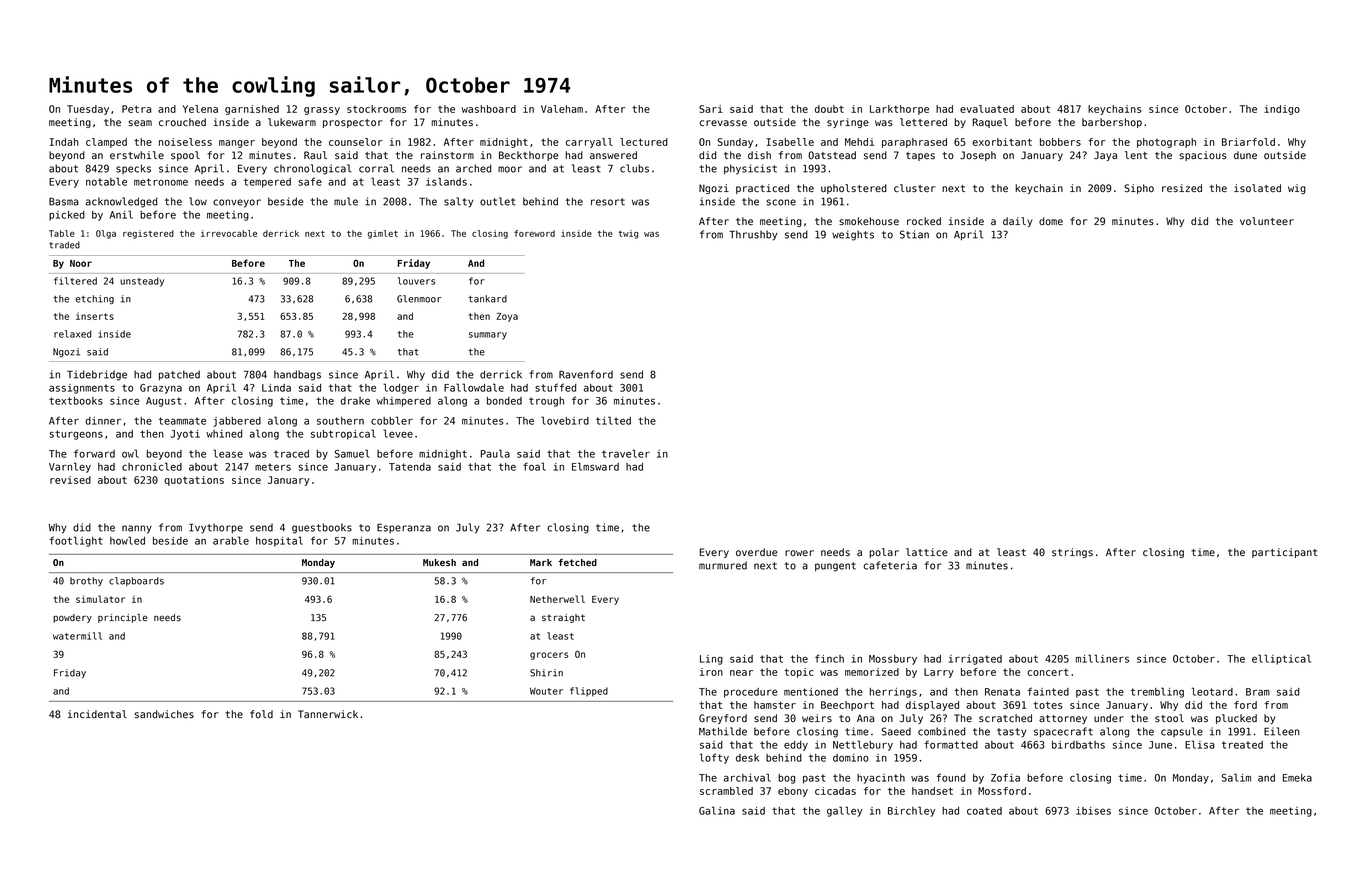 This screenshot has height=887, width=1372. What do you see at coordinates (723, 565) in the screenshot?
I see `murmured` at bounding box center [723, 565].
